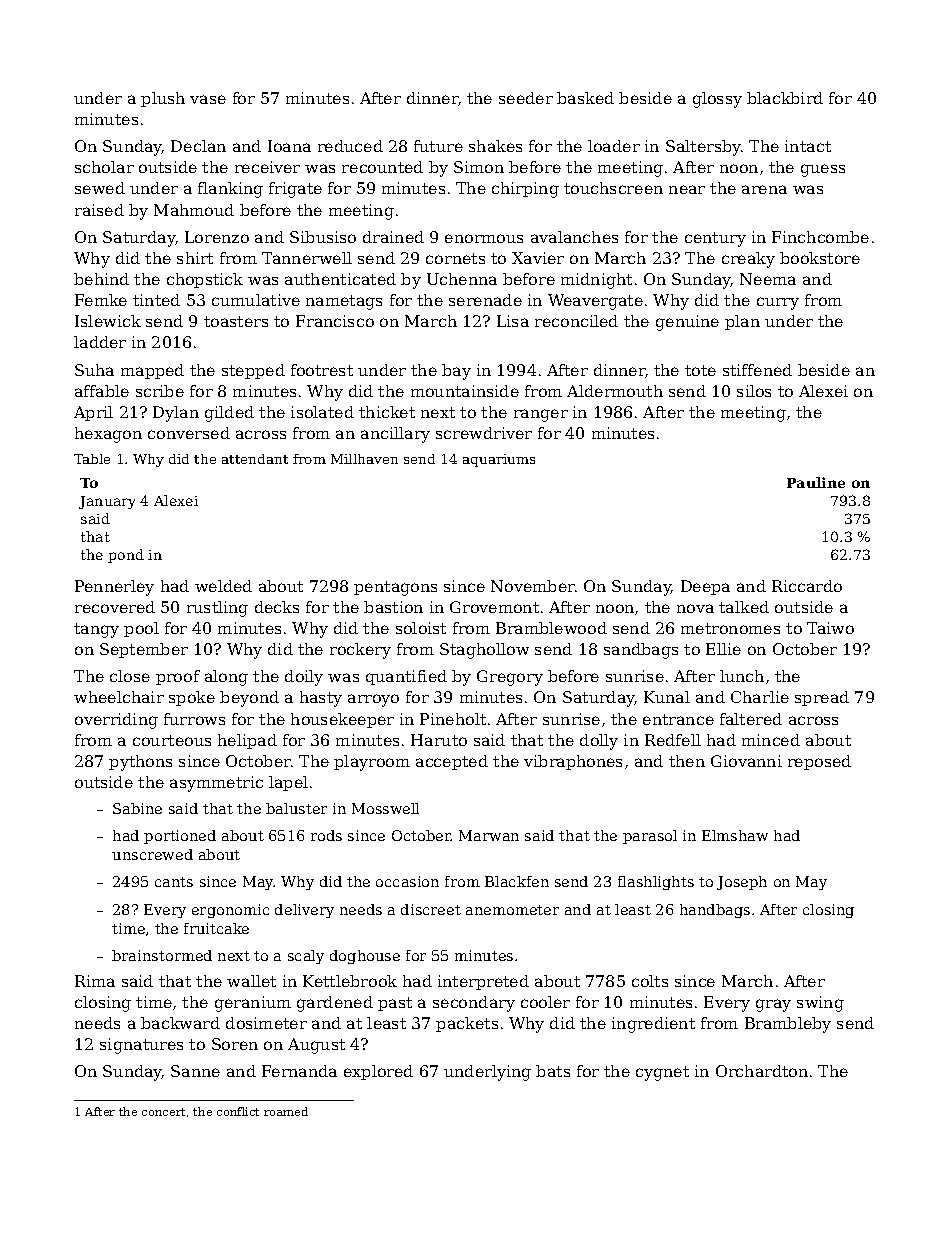  I want to click on drained, so click(393, 237).
